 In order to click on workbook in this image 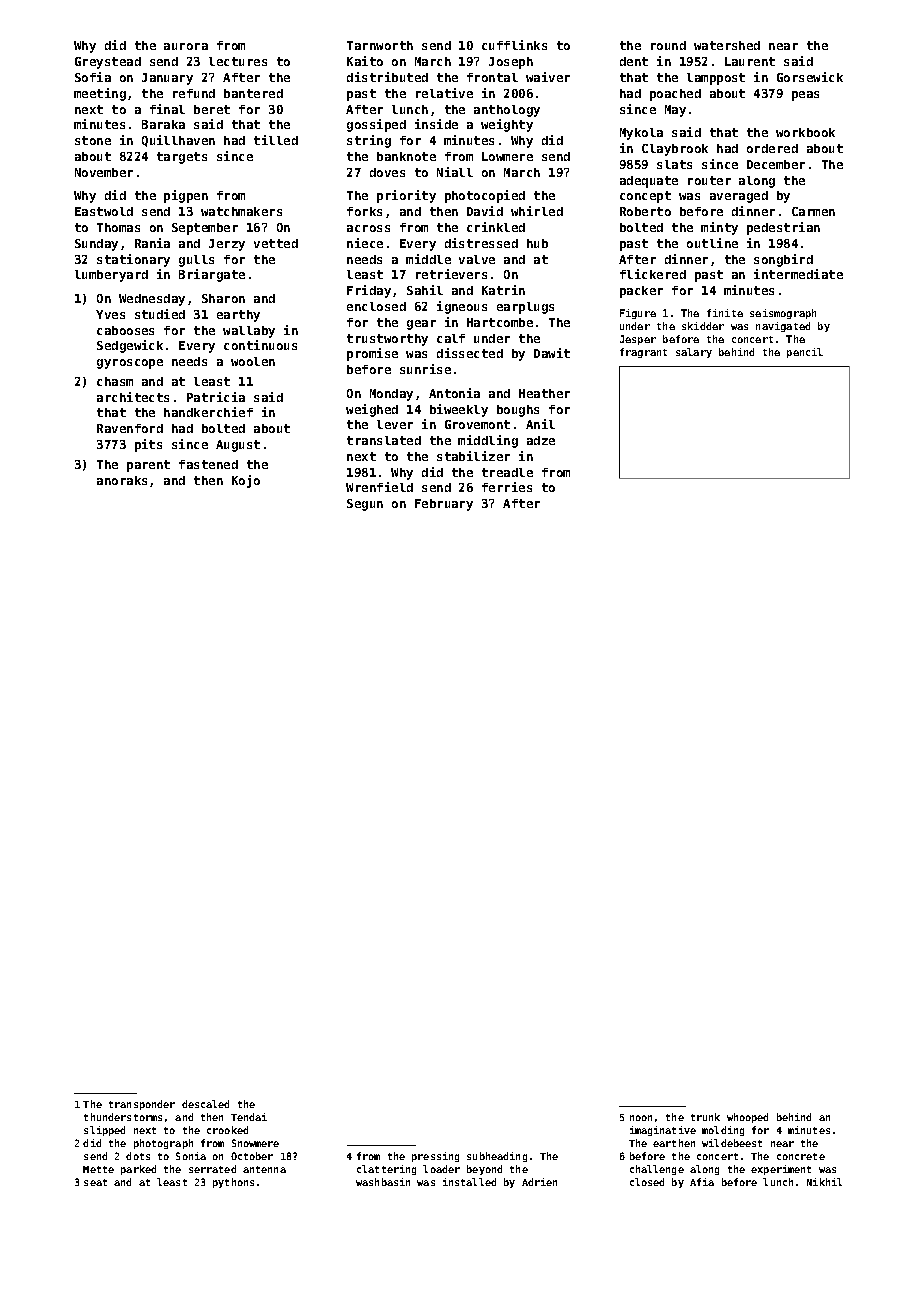, I will do `click(805, 132)`.
